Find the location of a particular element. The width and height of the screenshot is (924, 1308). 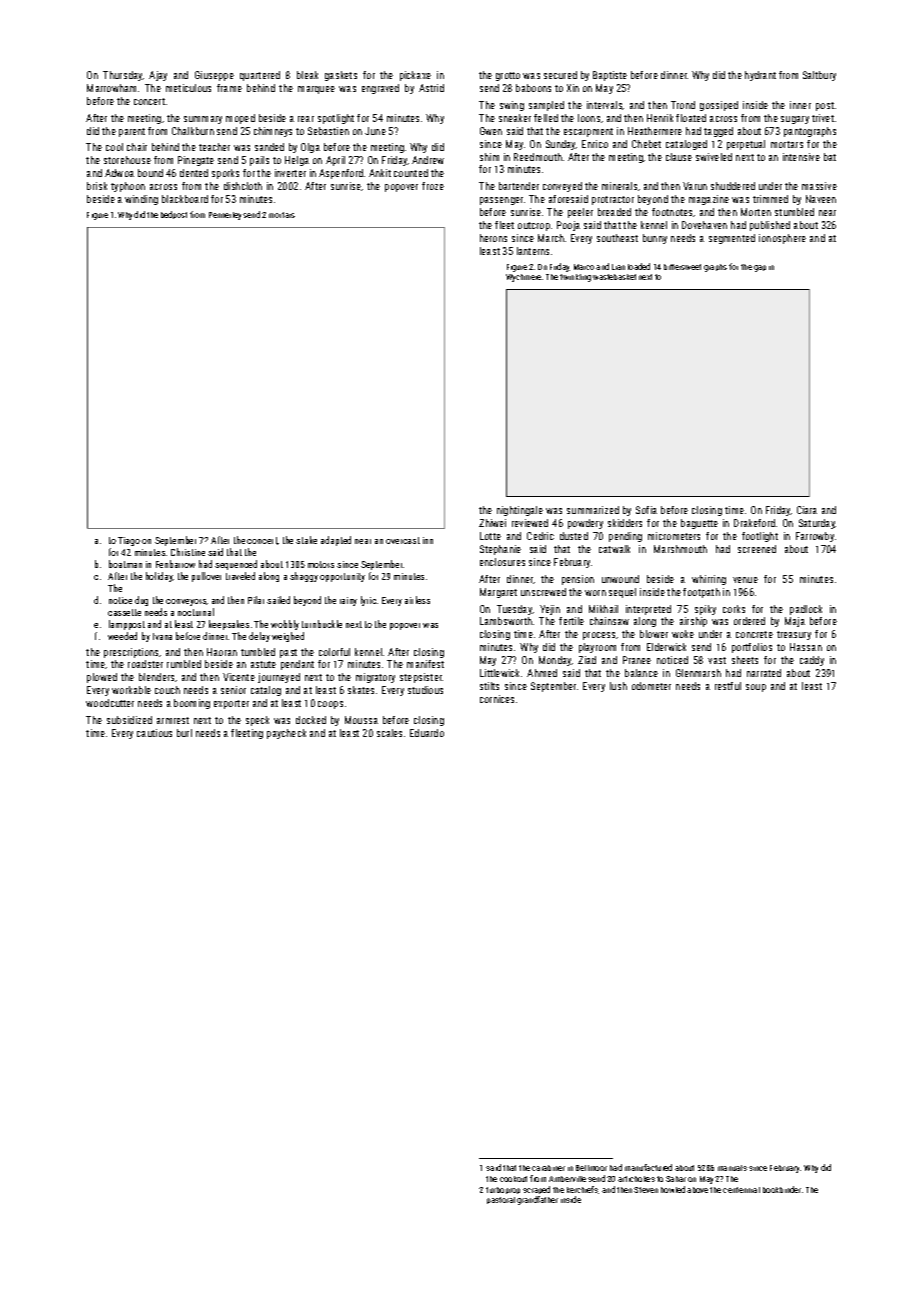

blower is located at coordinates (654, 634).
